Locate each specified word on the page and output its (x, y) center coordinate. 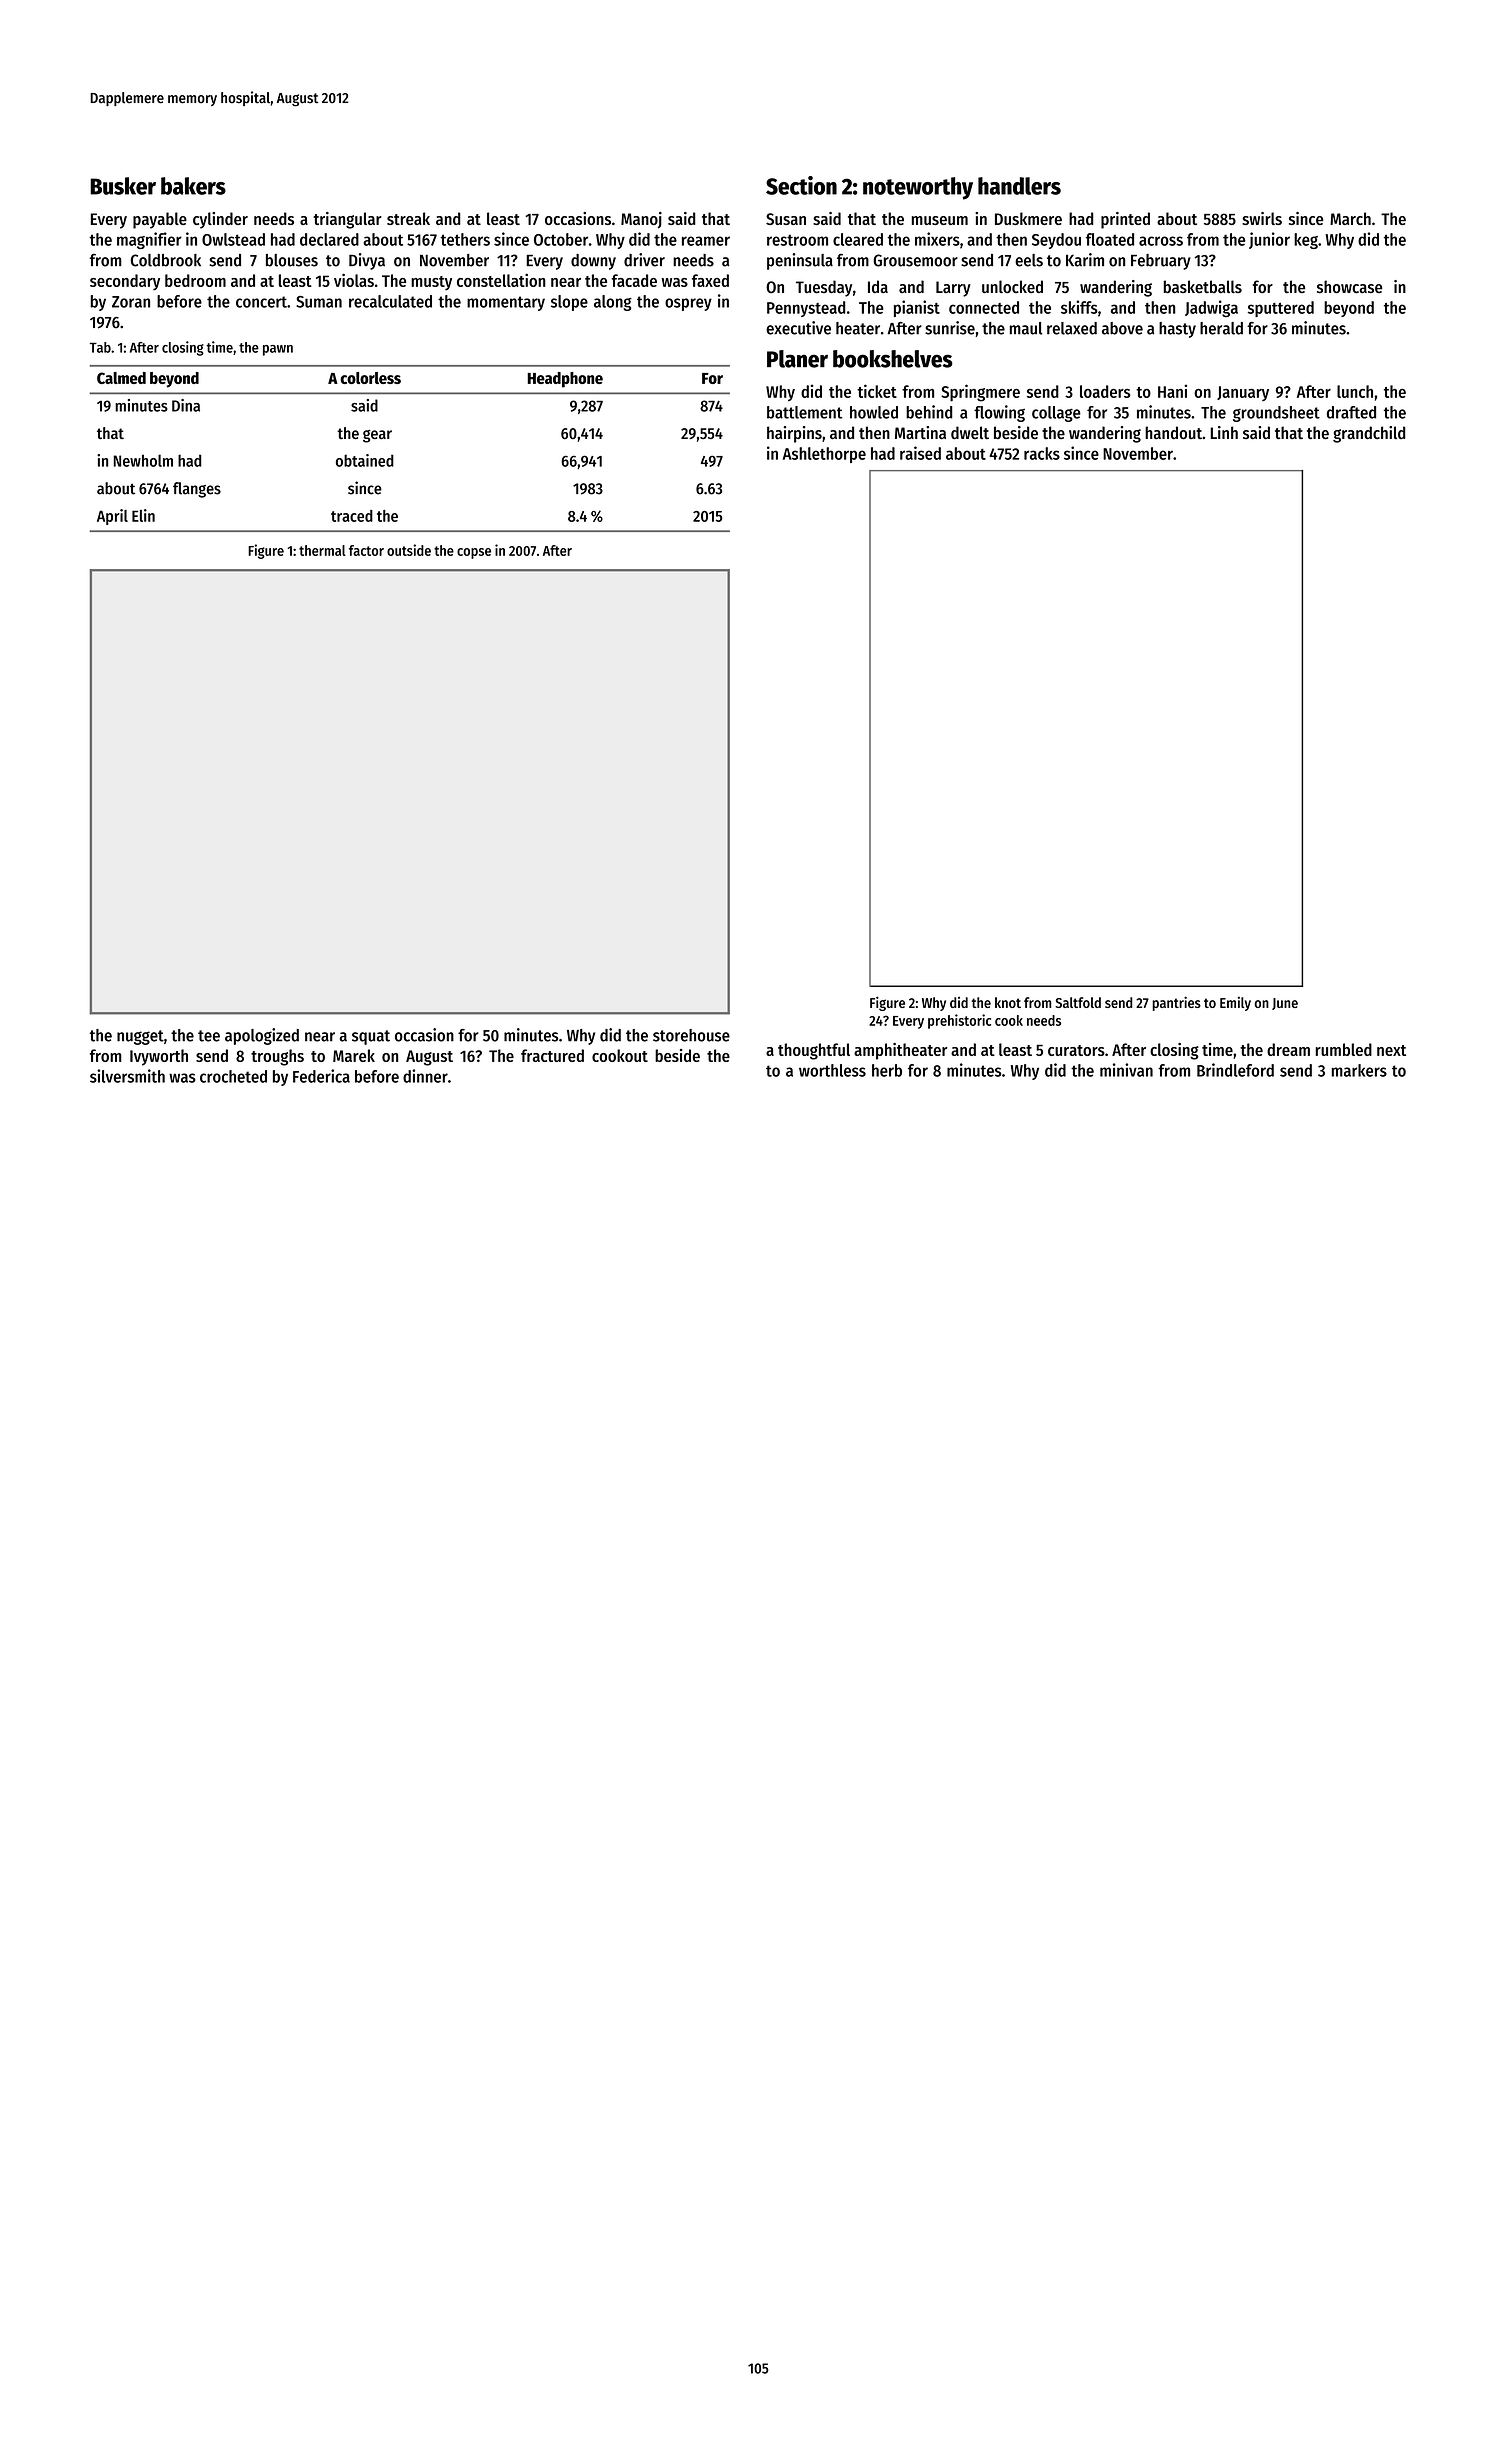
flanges (197, 490)
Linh (1224, 432)
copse (474, 553)
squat (371, 1037)
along (613, 303)
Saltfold (1078, 1002)
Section (801, 185)
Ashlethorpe (824, 455)
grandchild (1369, 434)
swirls (1262, 218)
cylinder (220, 220)
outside (409, 550)
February (1161, 262)
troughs (277, 1057)
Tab (100, 347)
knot (1008, 1002)
